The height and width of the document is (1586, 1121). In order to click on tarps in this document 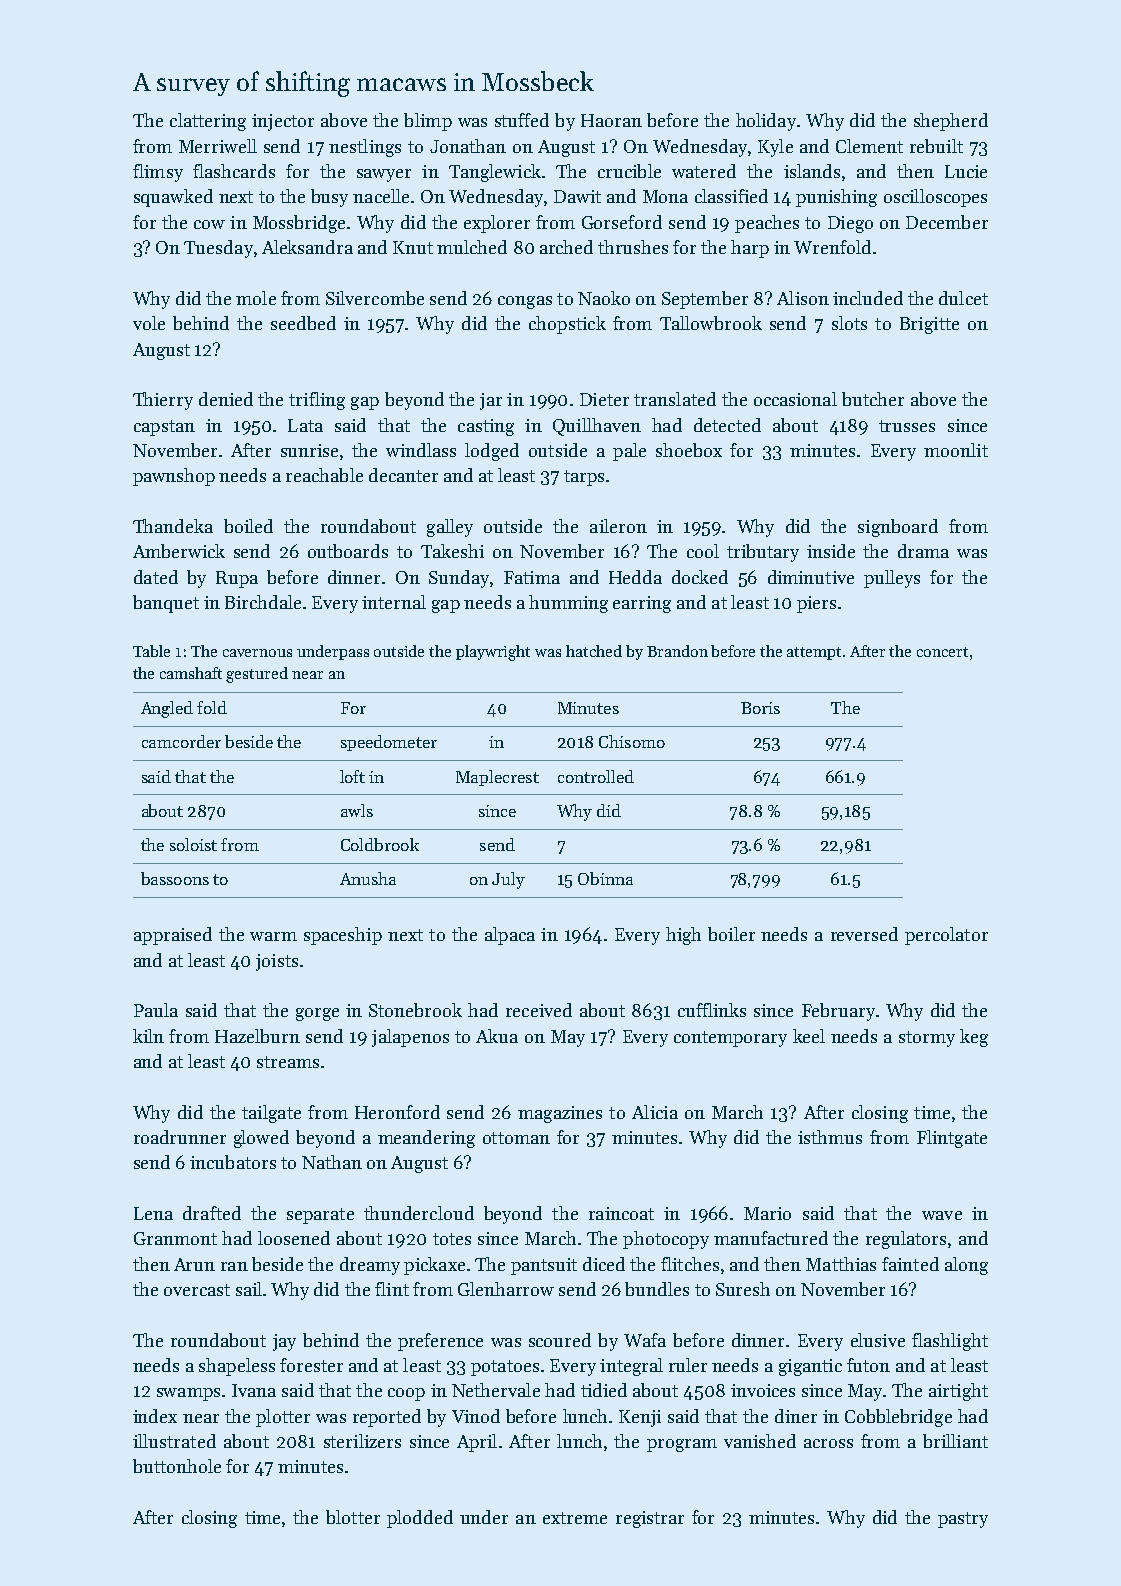, I will do `click(584, 478)`.
